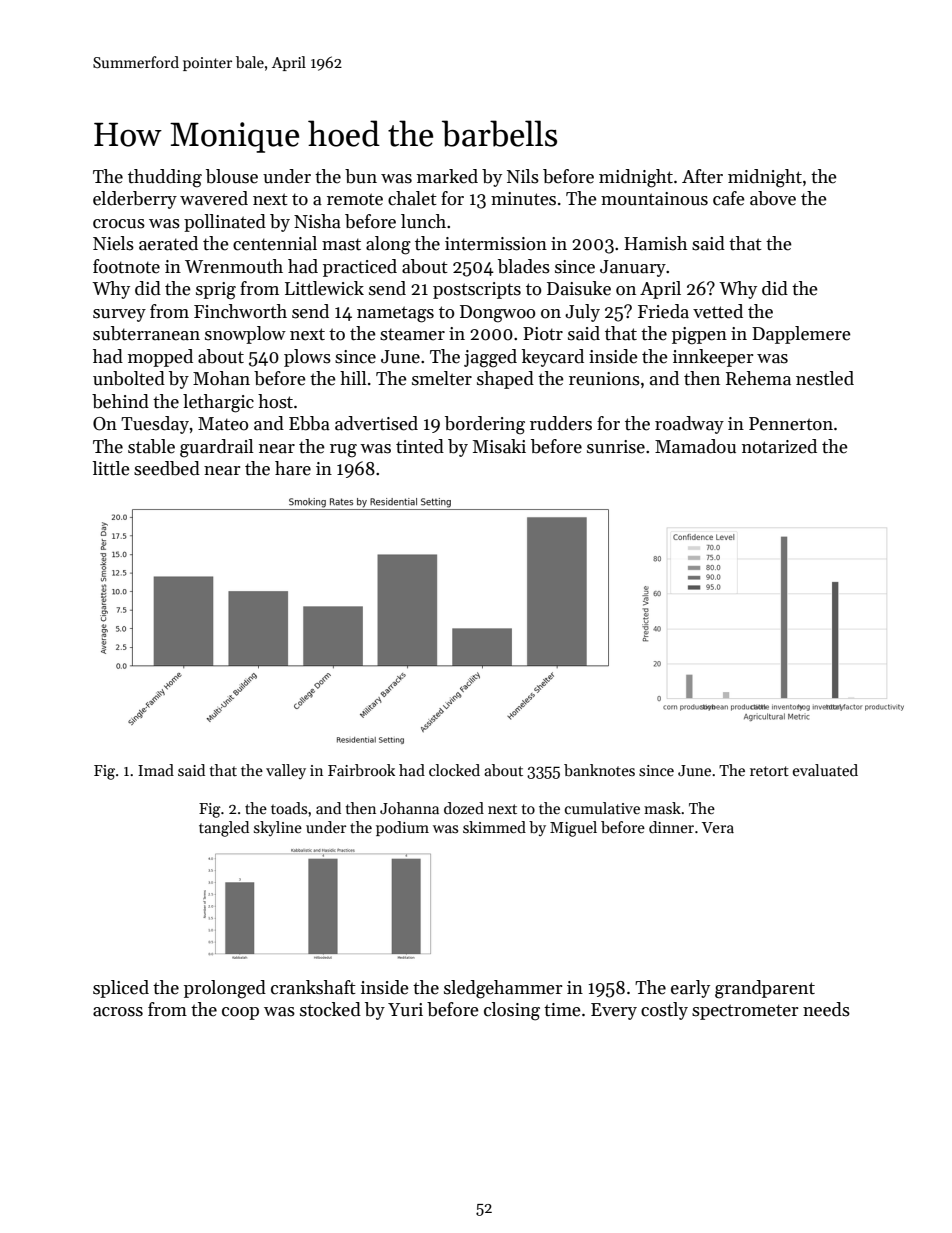 The height and width of the image is (1233, 952). Describe the element at coordinates (616, 447) in the image. I see `sunrise` at that location.
